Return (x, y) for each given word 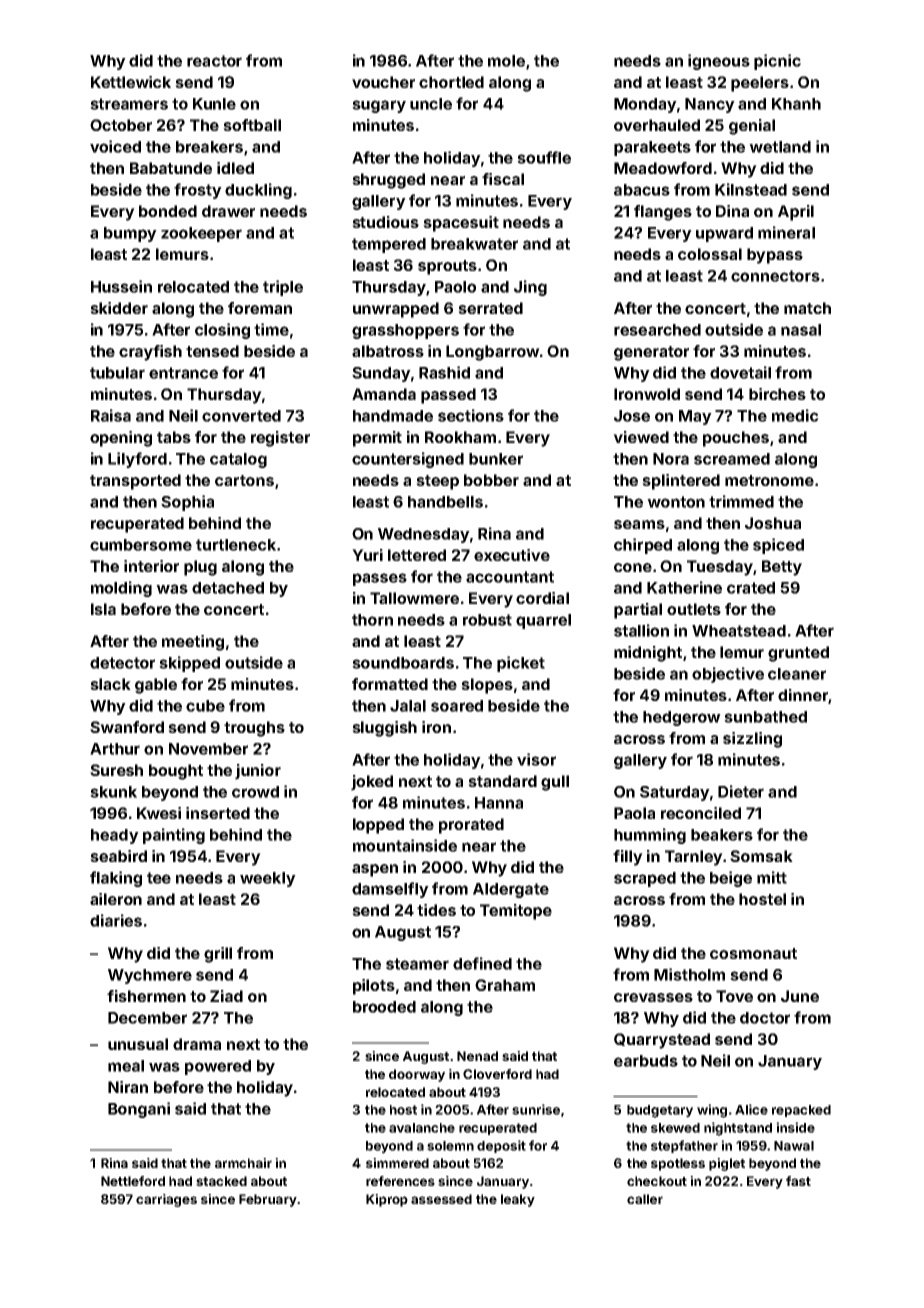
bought (176, 772)
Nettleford (133, 1181)
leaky (518, 1200)
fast (798, 1181)
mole (506, 61)
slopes (487, 686)
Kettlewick (131, 82)
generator (651, 353)
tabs (174, 437)
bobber (491, 480)
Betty (782, 568)
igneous (719, 62)
